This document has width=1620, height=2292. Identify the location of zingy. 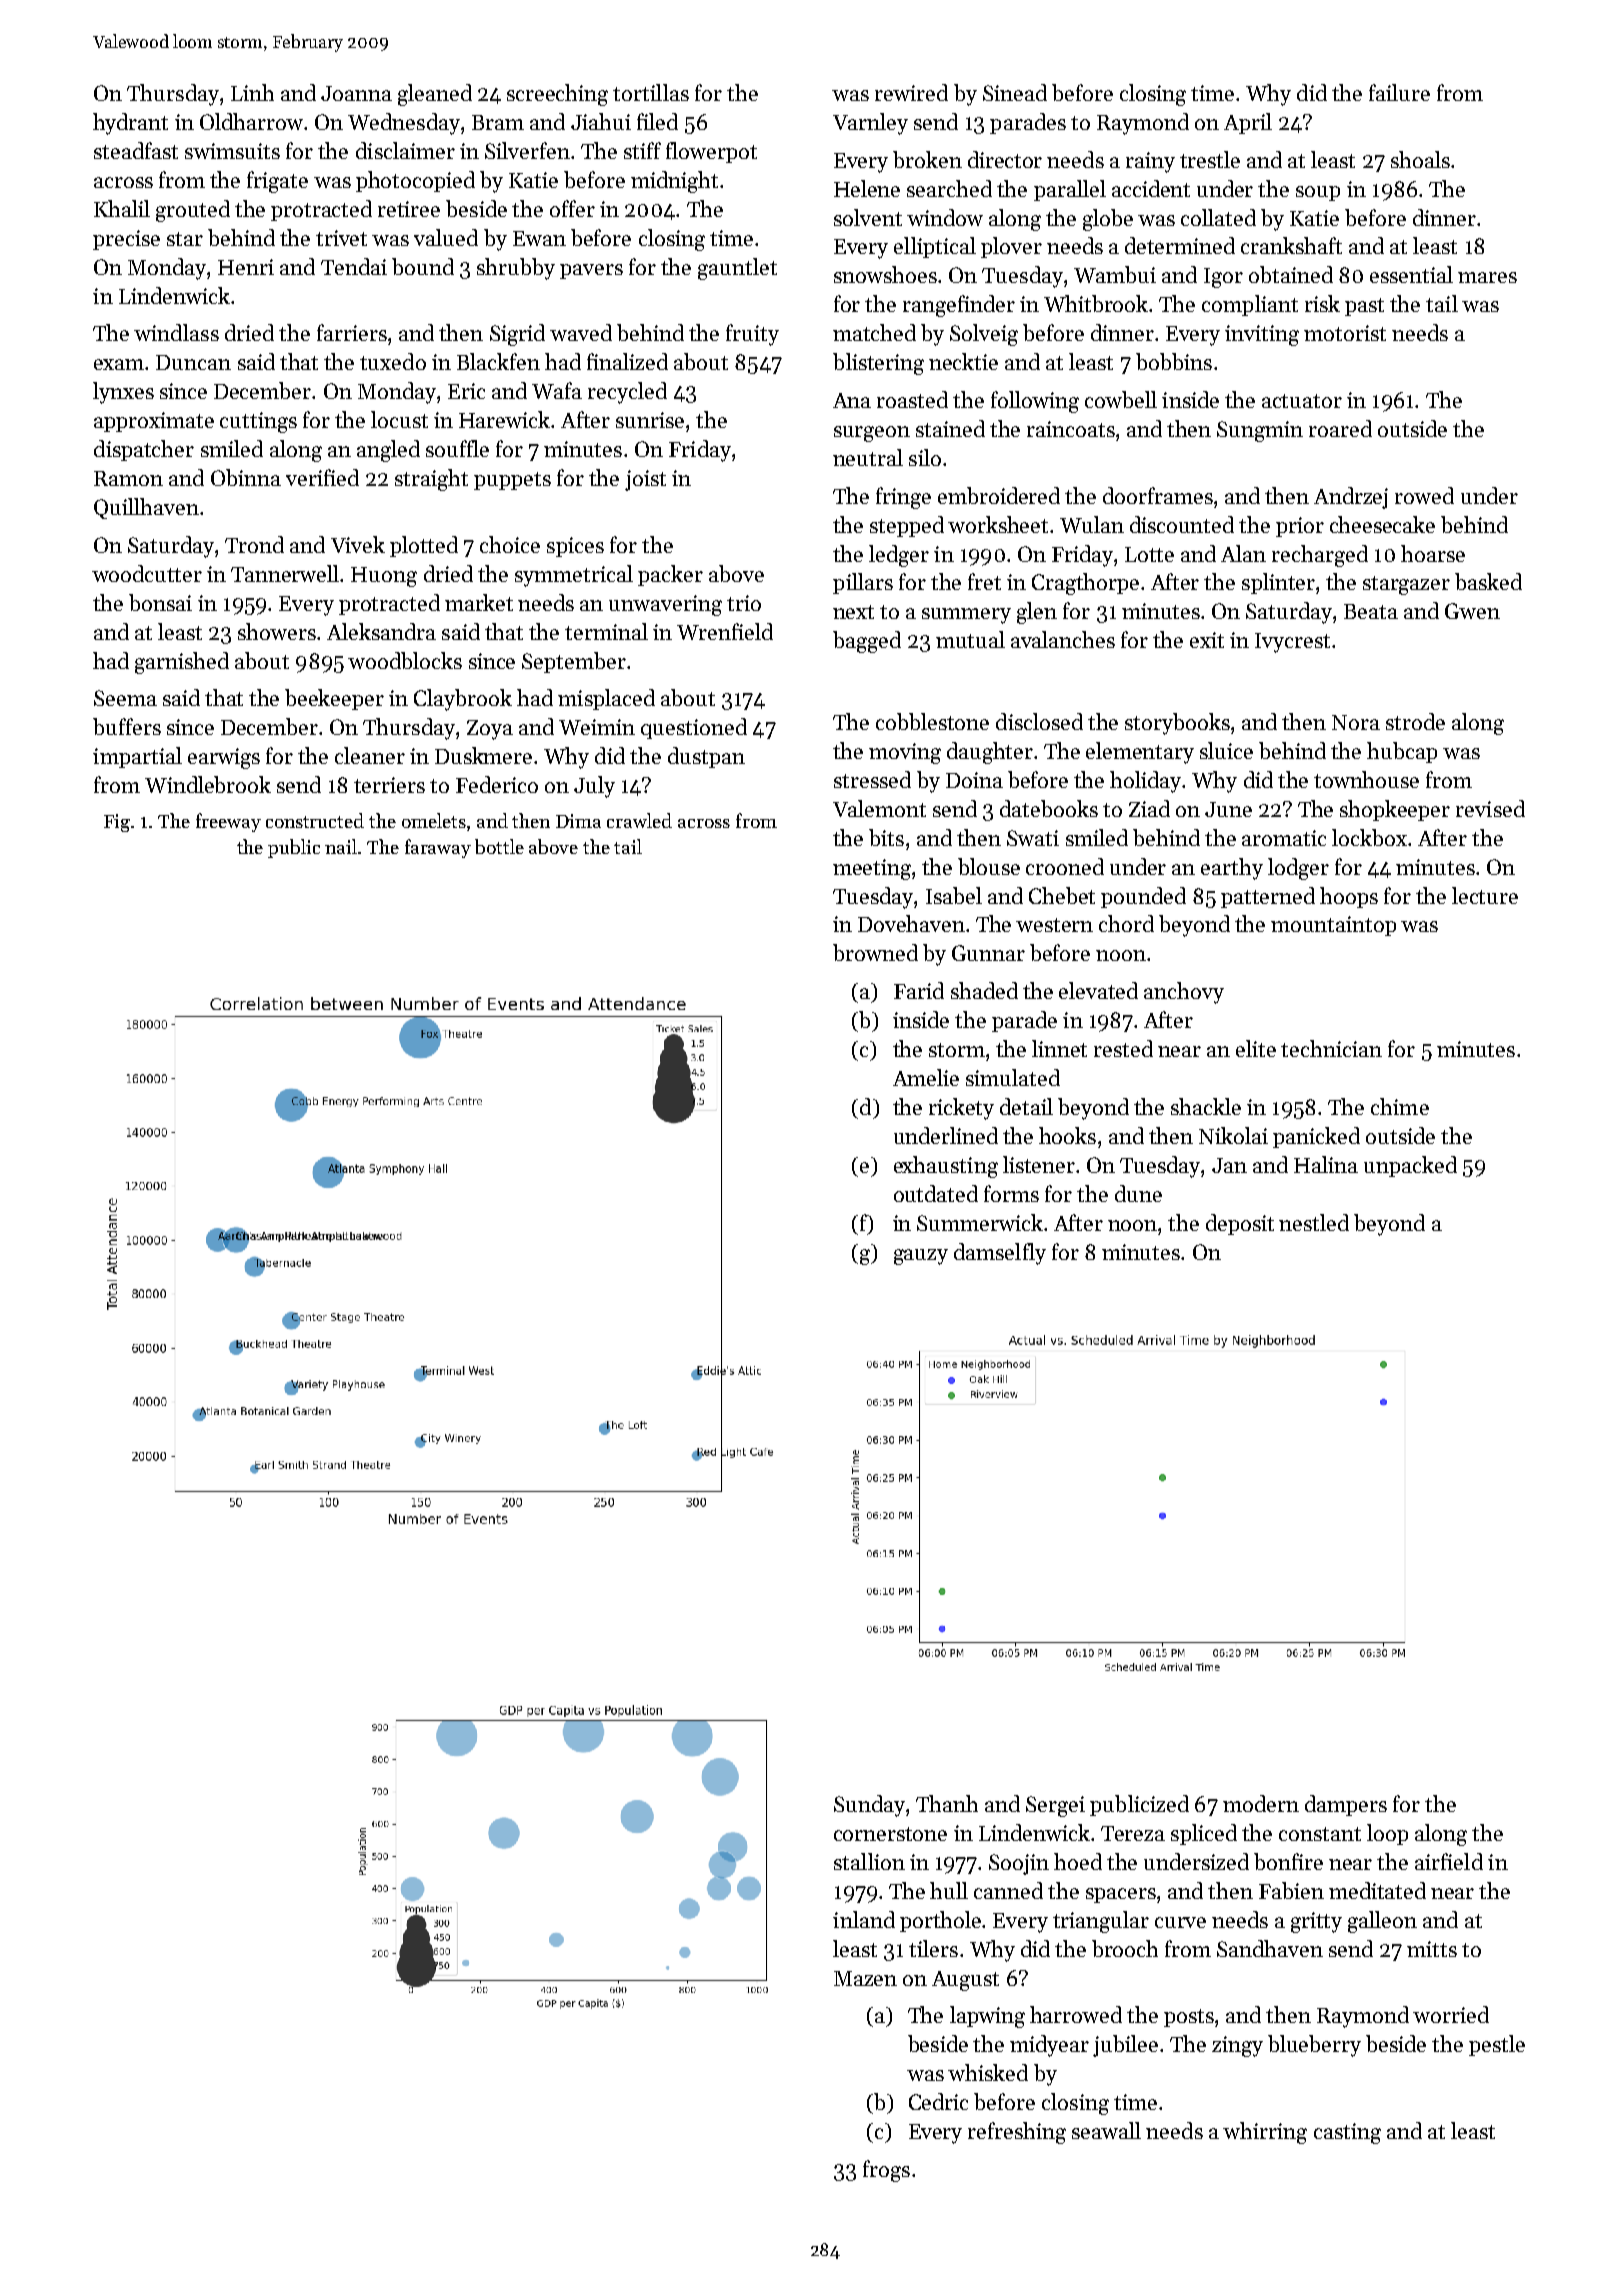
(1237, 2046).
